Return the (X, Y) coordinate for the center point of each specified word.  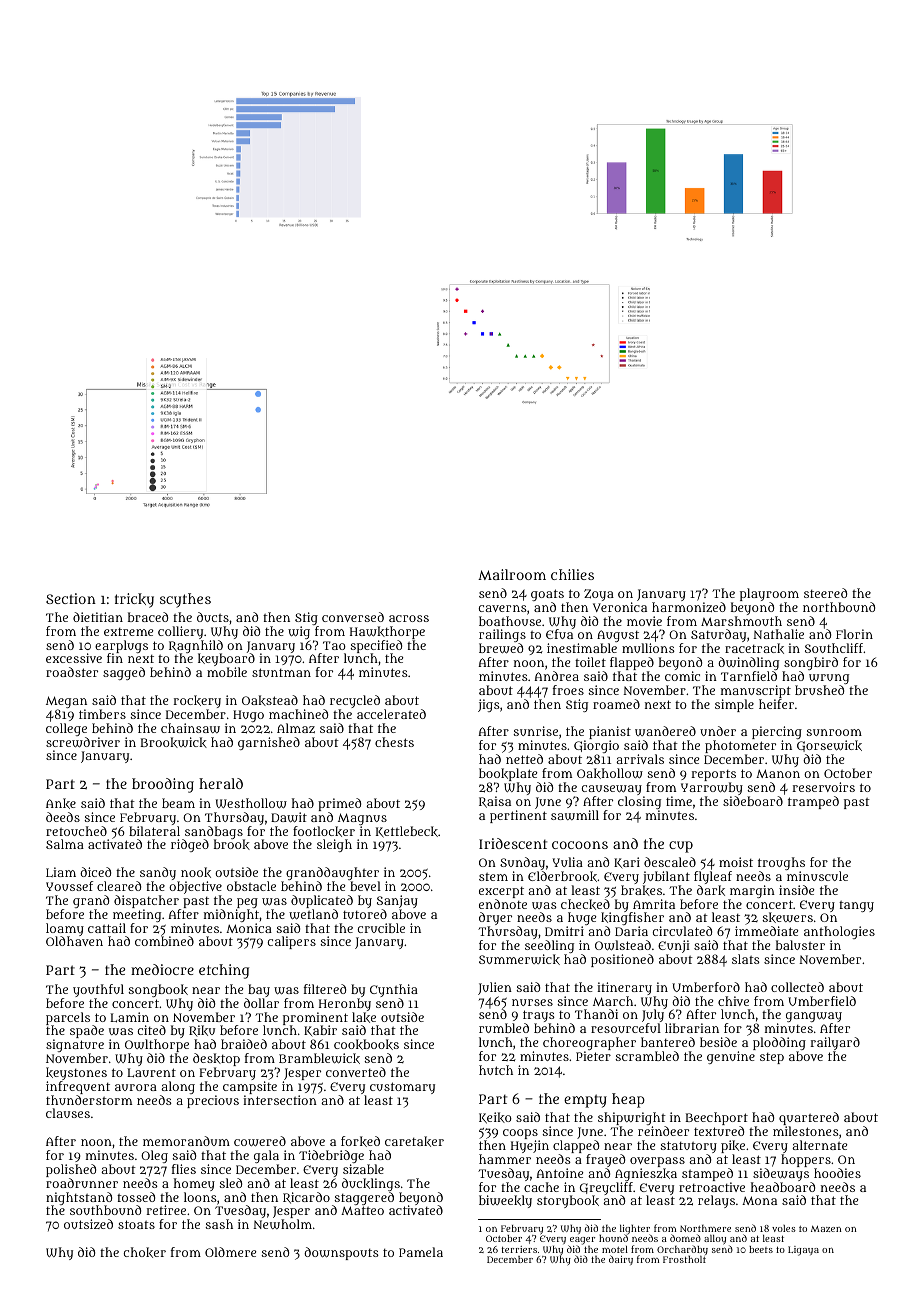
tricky (134, 600)
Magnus (362, 819)
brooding (163, 785)
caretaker (414, 1141)
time (679, 801)
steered (825, 593)
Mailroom (512, 574)
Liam (61, 872)
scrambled (647, 1056)
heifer (776, 704)
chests (394, 742)
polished (71, 1170)
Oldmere (230, 1252)
